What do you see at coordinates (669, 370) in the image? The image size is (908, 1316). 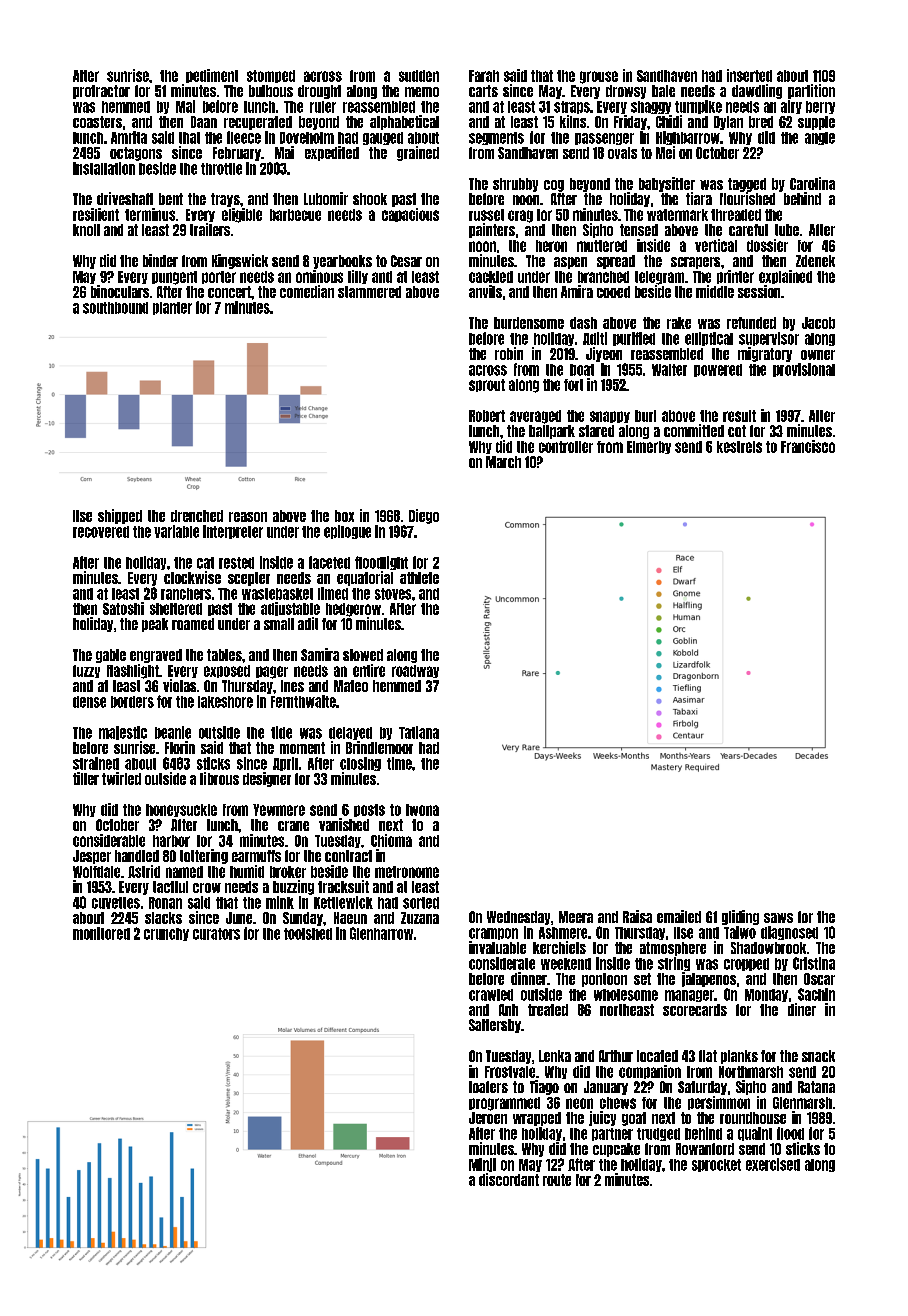 I see `Walter` at bounding box center [669, 370].
